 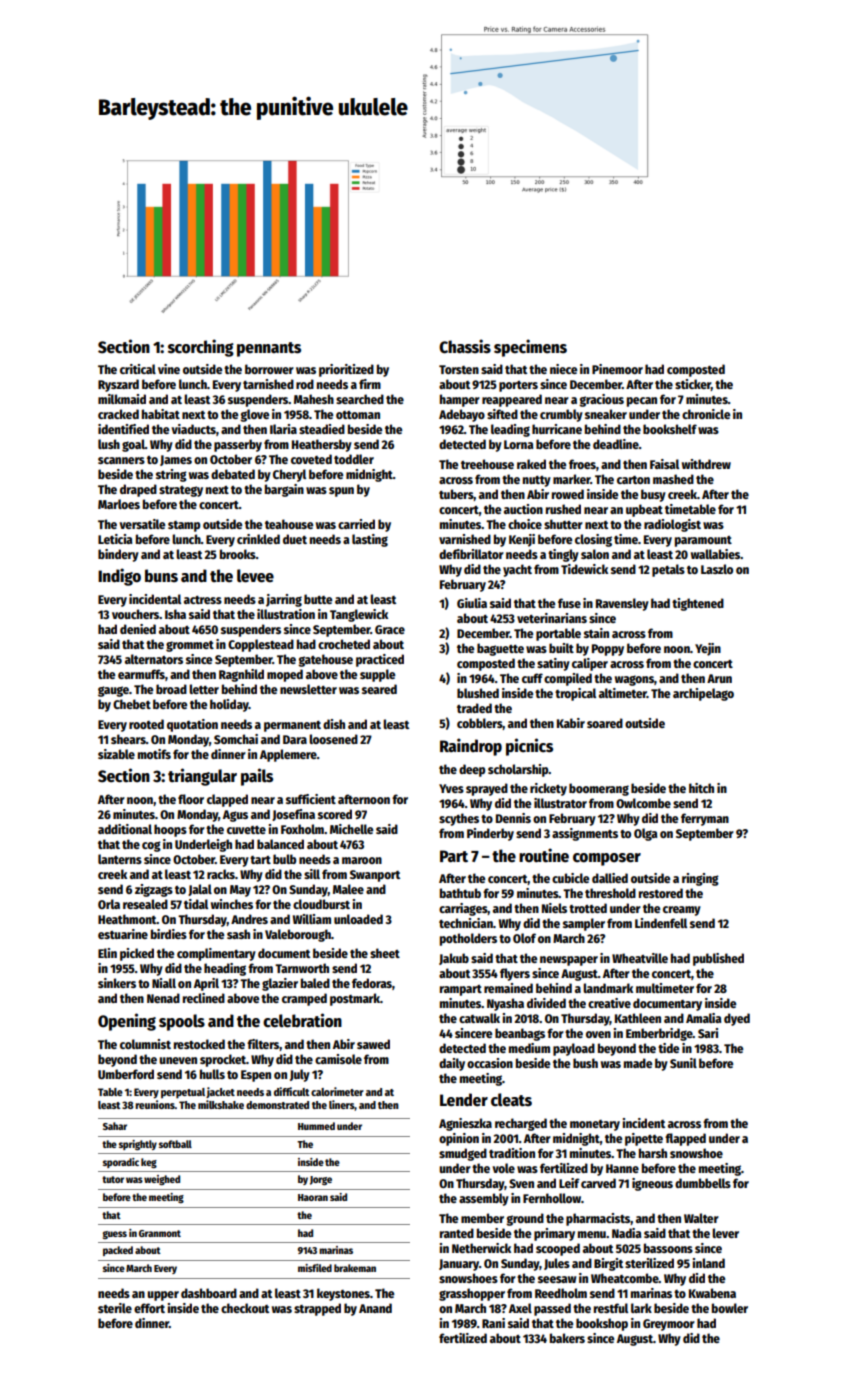 What do you see at coordinates (653, 1153) in the screenshot?
I see `harsh` at bounding box center [653, 1153].
